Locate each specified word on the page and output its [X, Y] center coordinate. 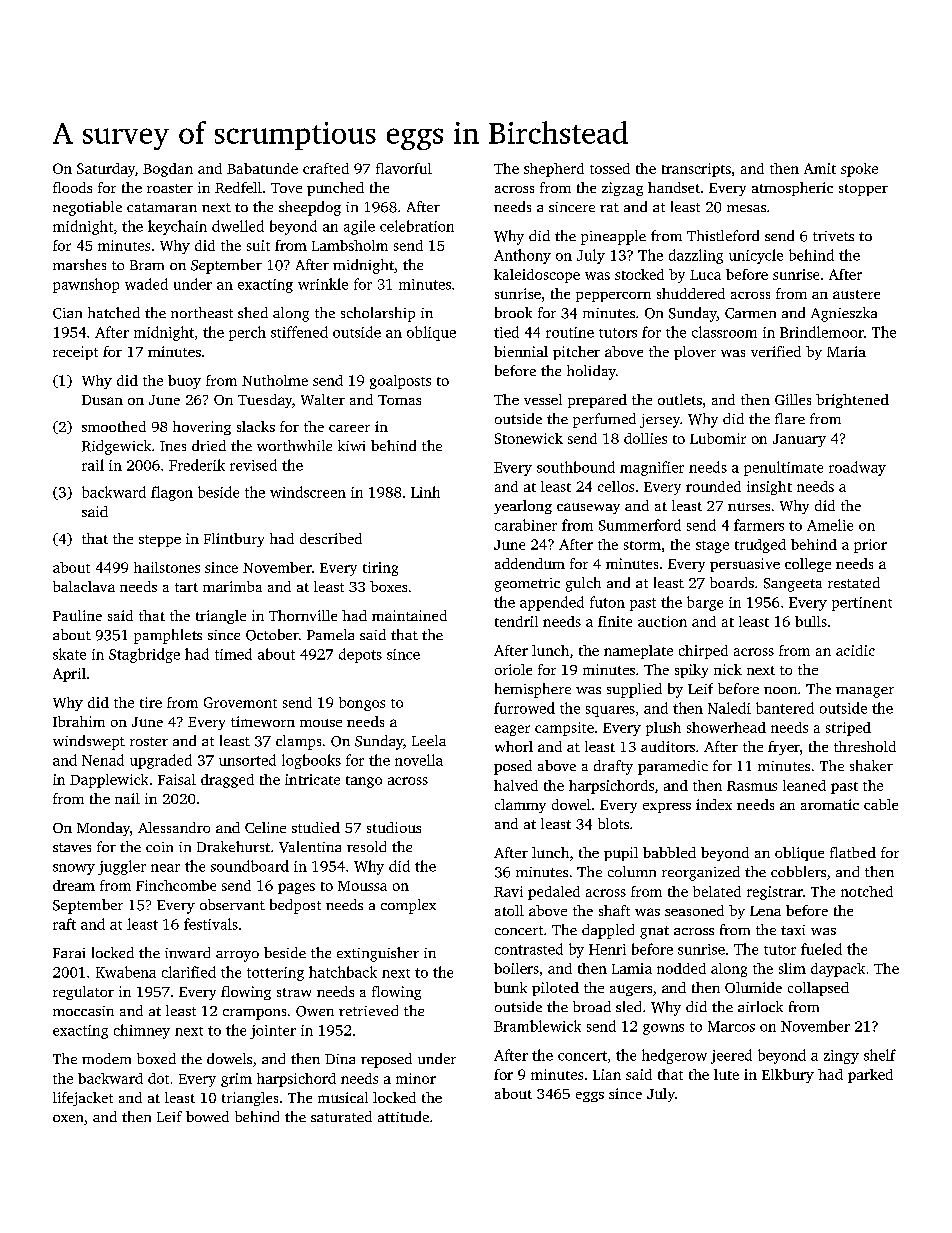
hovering [202, 428]
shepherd [554, 170]
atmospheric [792, 189]
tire [151, 702]
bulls [811, 621]
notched [867, 891]
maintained [409, 615]
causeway [588, 508]
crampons [254, 1014]
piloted [555, 989]
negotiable [87, 208]
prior [870, 546]
